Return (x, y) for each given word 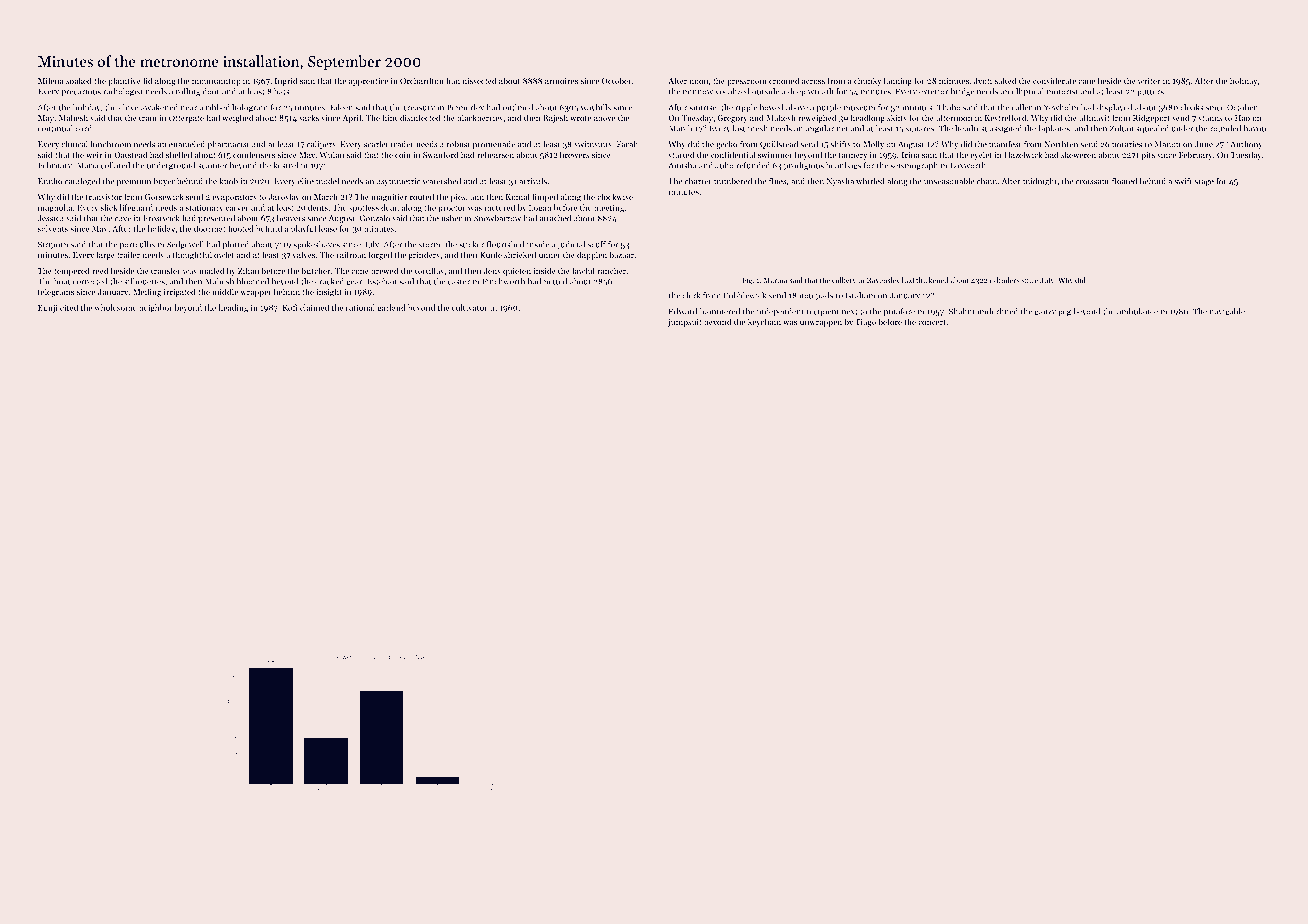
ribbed (218, 107)
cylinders (1005, 281)
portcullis (137, 245)
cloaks (1192, 107)
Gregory (732, 119)
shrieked (520, 254)
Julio (724, 165)
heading (233, 308)
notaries (1127, 144)
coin (403, 155)
